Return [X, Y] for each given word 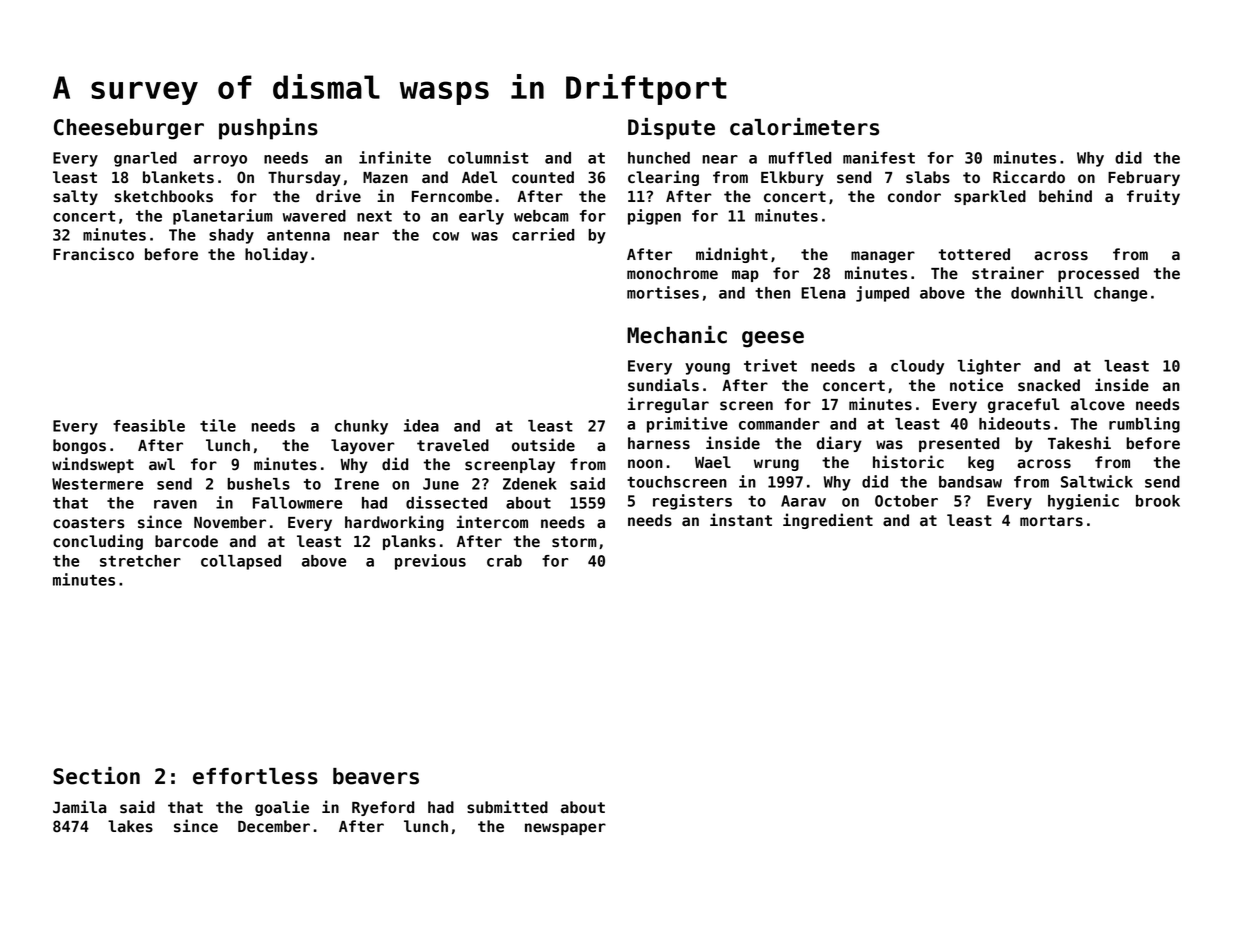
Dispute [671, 129]
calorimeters [804, 127]
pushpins [268, 129]
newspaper [565, 829]
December [274, 826]
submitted [507, 807]
